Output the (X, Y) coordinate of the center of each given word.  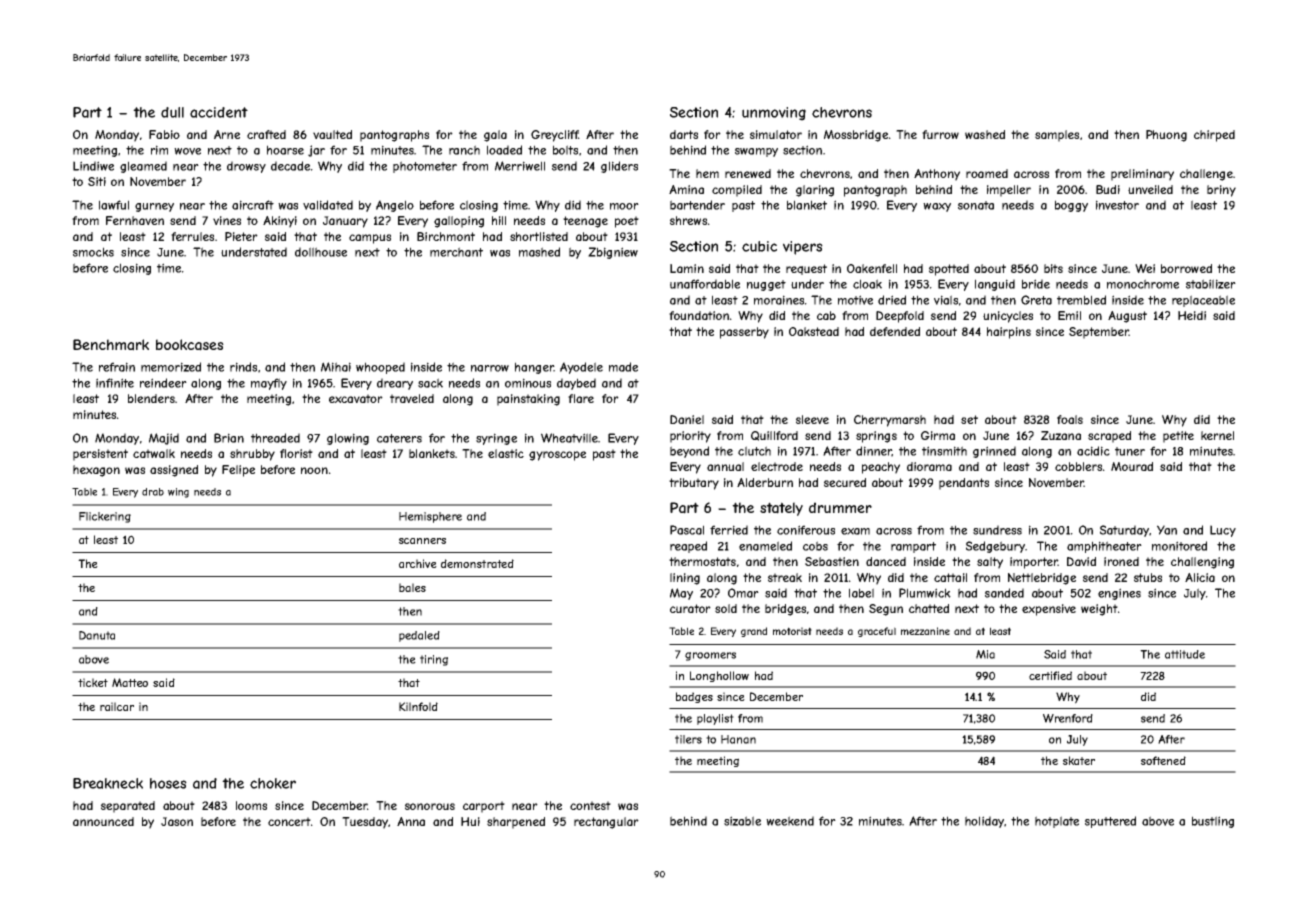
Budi (1108, 189)
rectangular (606, 823)
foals (1070, 419)
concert (289, 821)
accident (219, 112)
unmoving (774, 114)
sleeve (812, 419)
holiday (984, 822)
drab (153, 492)
